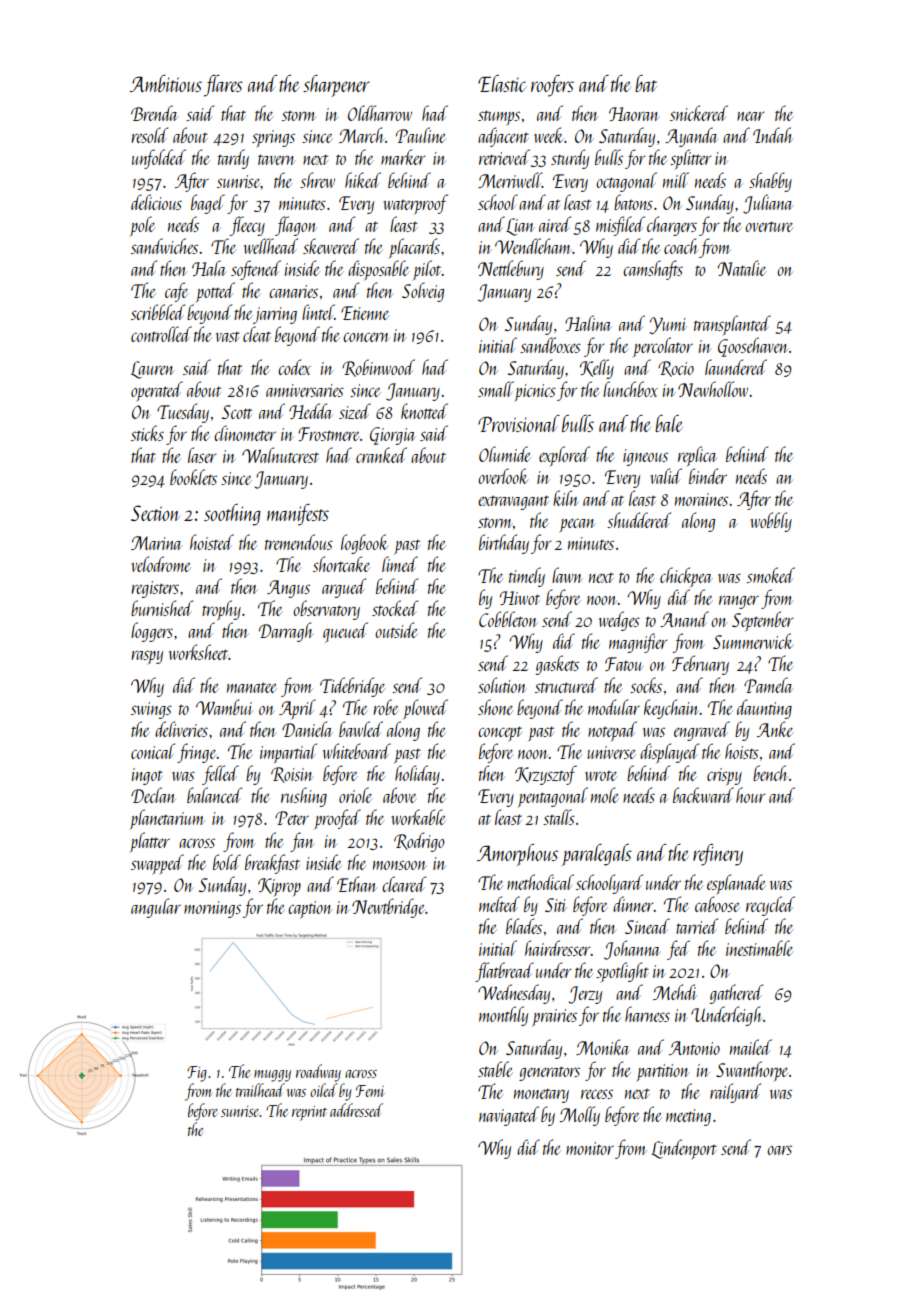 This screenshot has width=924, height=1314. What do you see at coordinates (245, 433) in the screenshot?
I see `clinometer` at bounding box center [245, 433].
